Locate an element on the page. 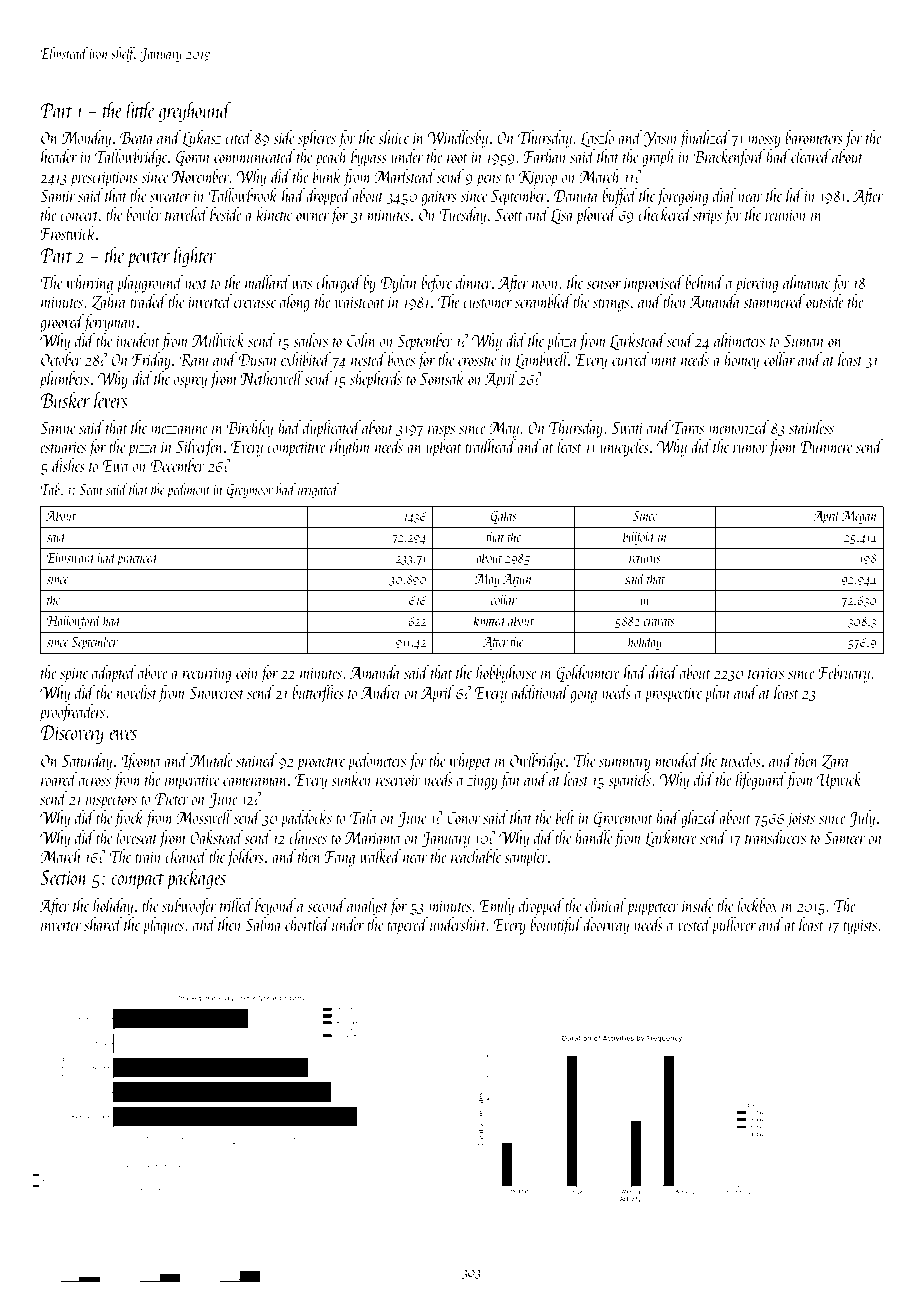  little is located at coordinates (140, 109).
